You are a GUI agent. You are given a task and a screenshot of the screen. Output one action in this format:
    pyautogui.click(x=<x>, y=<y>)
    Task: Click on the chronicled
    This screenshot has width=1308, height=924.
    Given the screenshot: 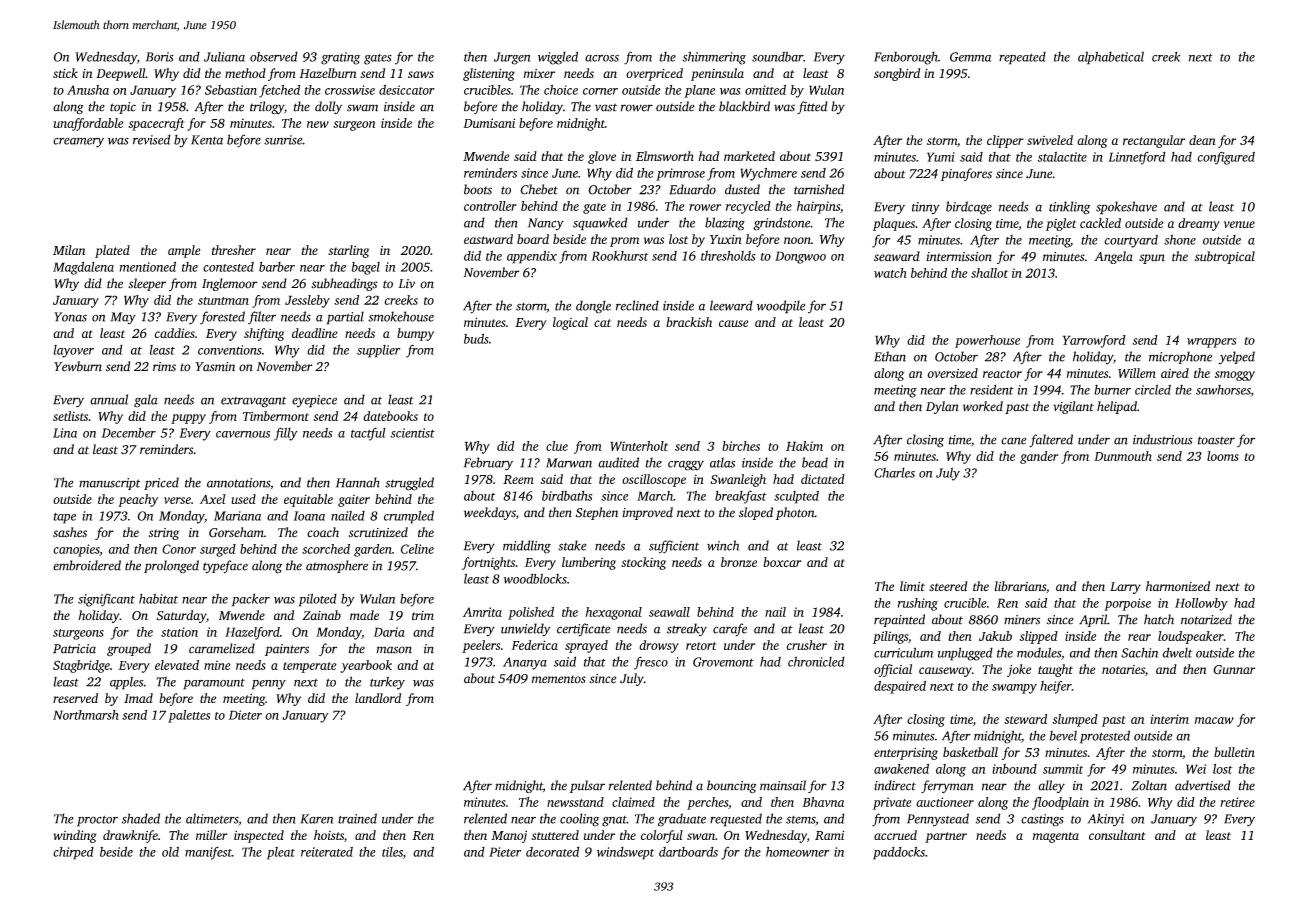 What is the action you would take?
    pyautogui.click(x=816, y=661)
